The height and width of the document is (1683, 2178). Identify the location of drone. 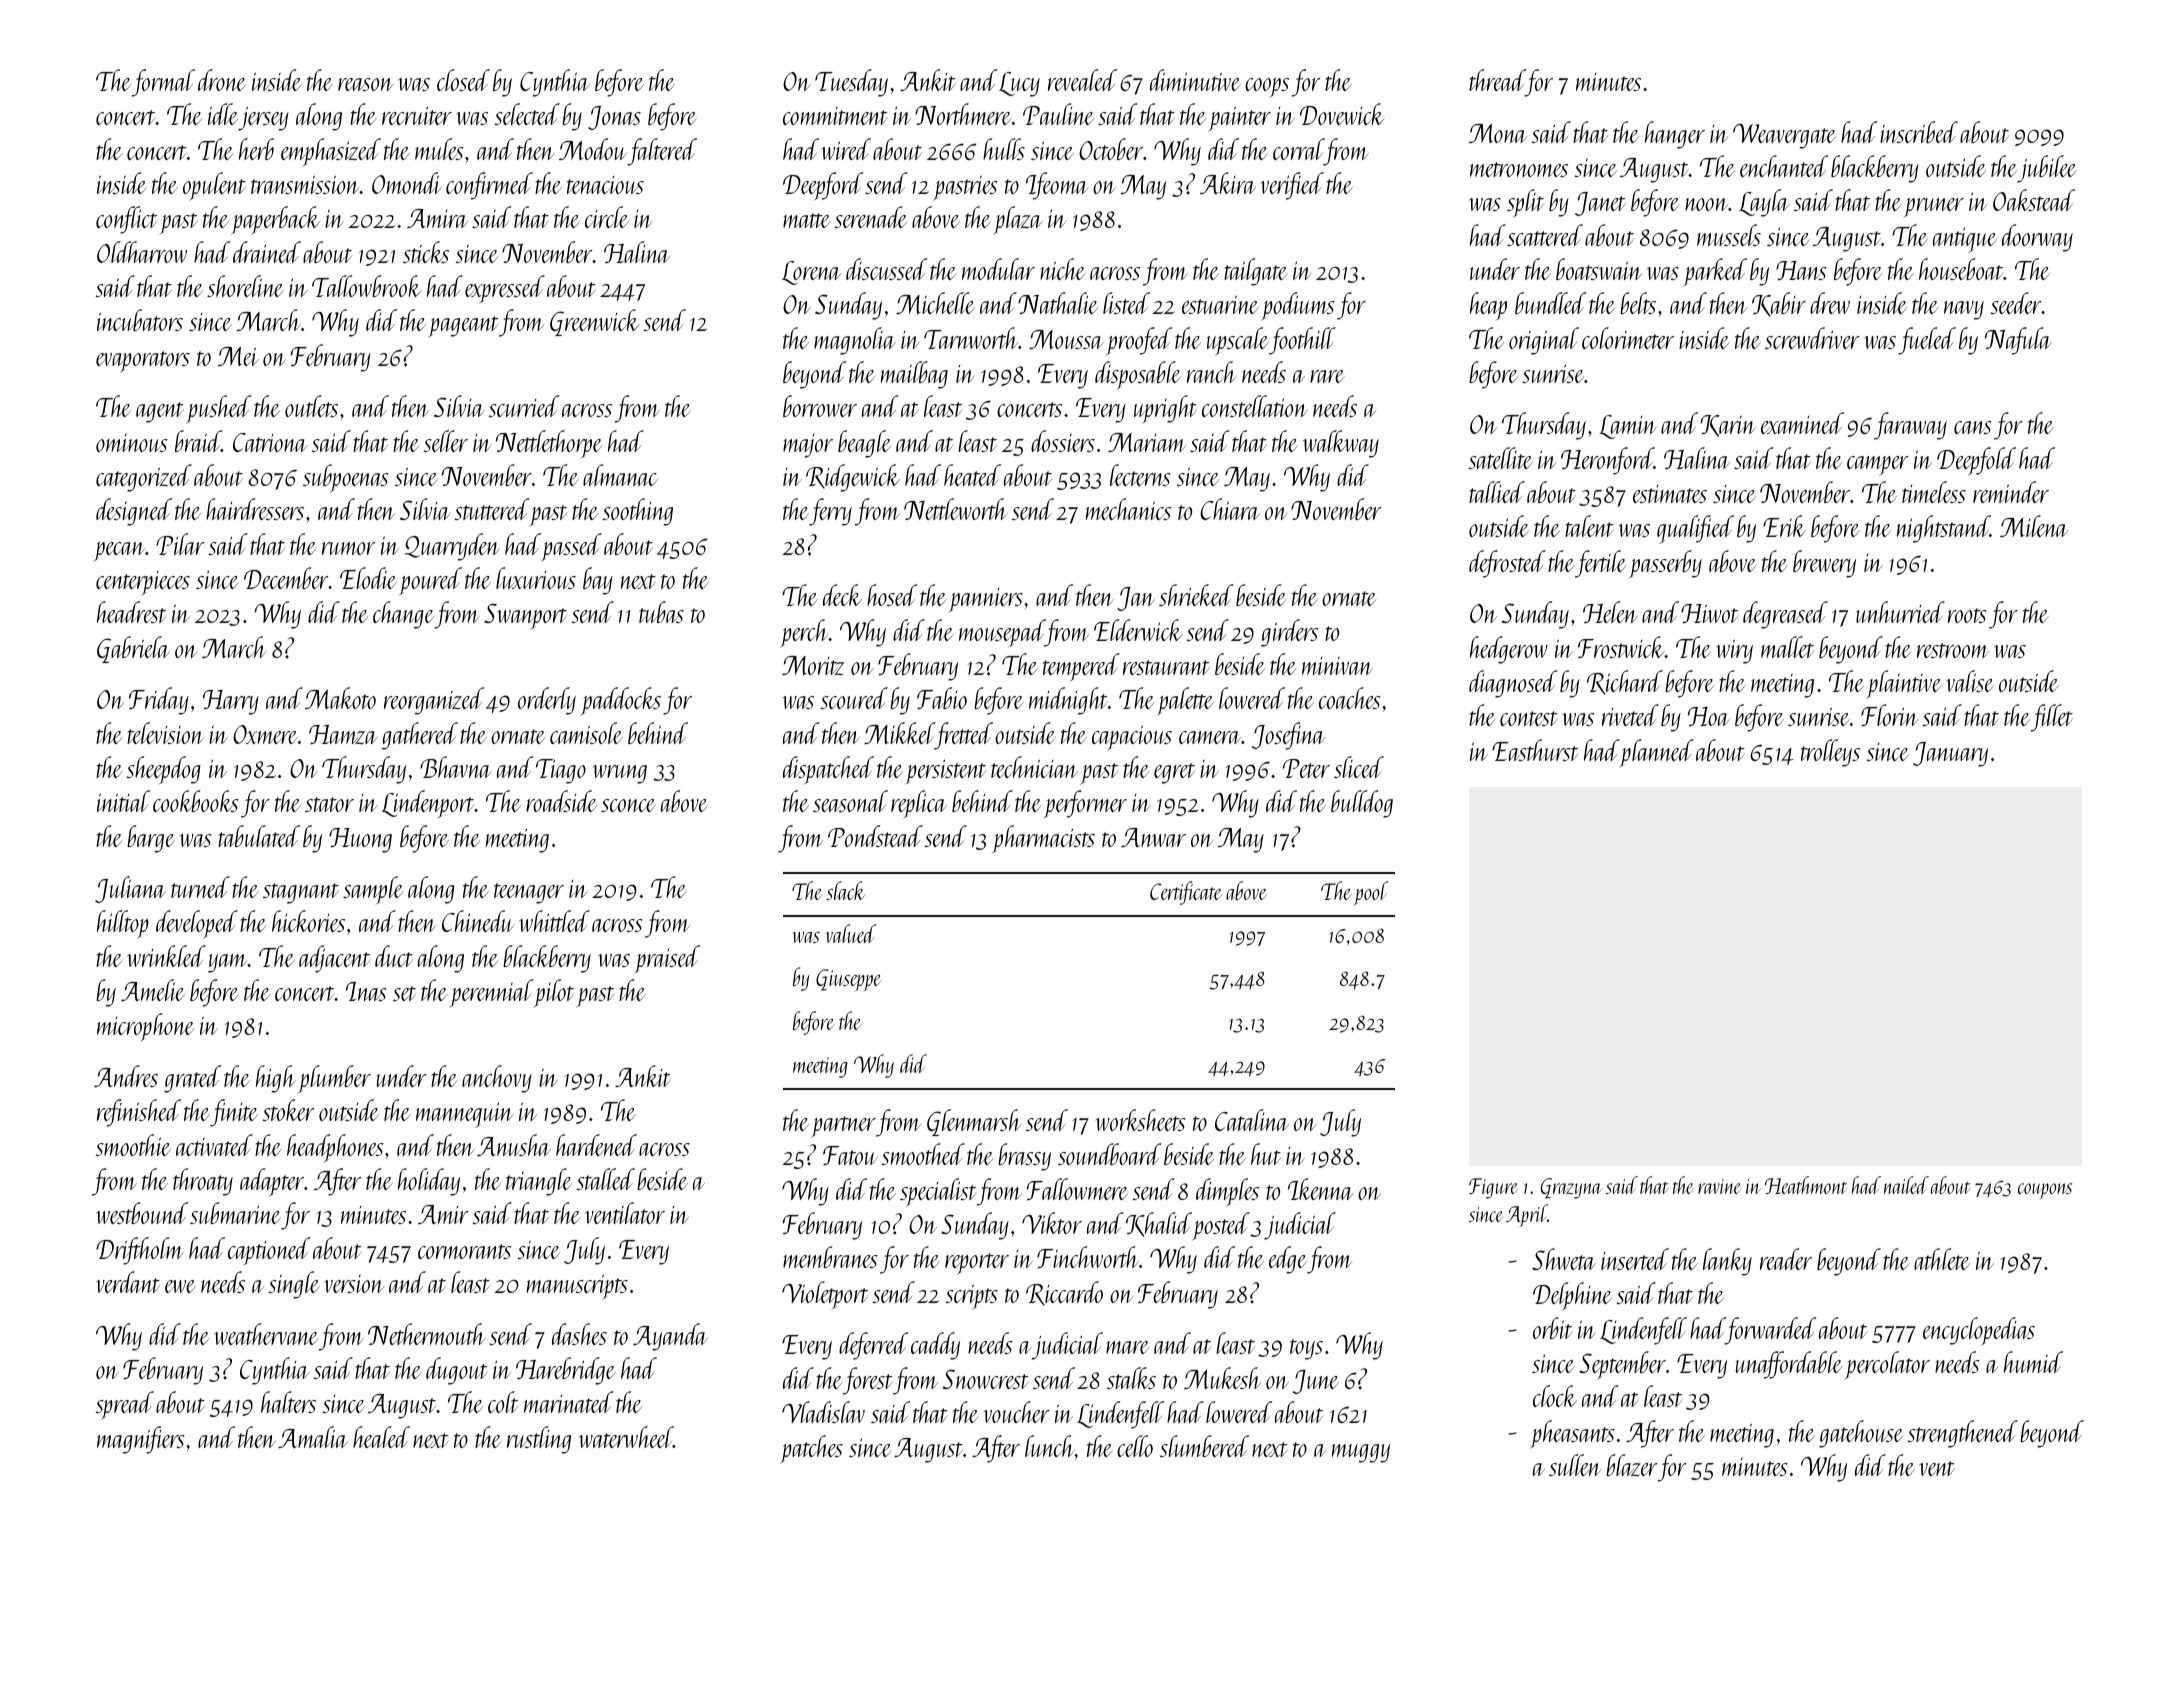
(222, 80).
